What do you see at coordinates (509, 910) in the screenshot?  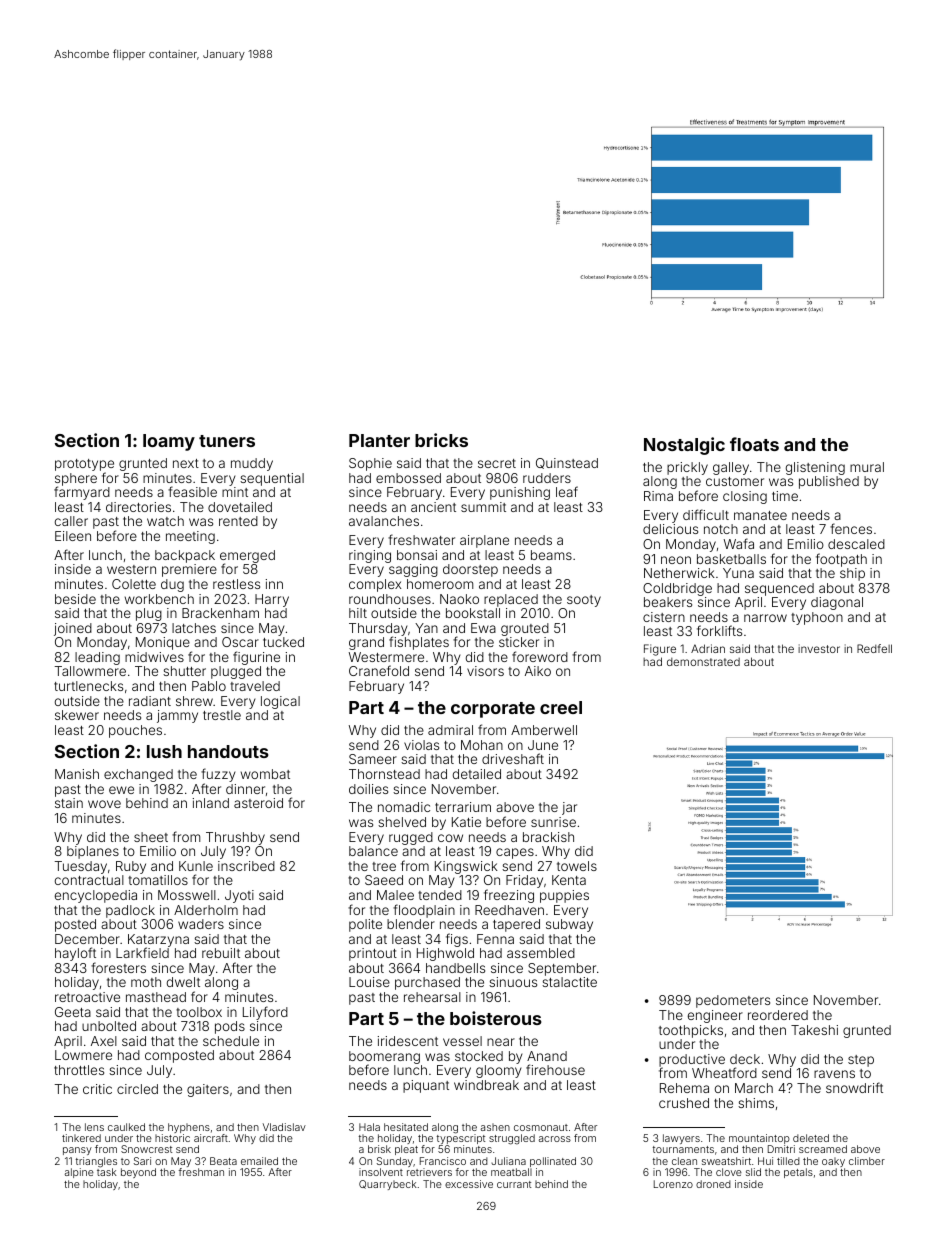 I see `Reedhaven` at bounding box center [509, 910].
